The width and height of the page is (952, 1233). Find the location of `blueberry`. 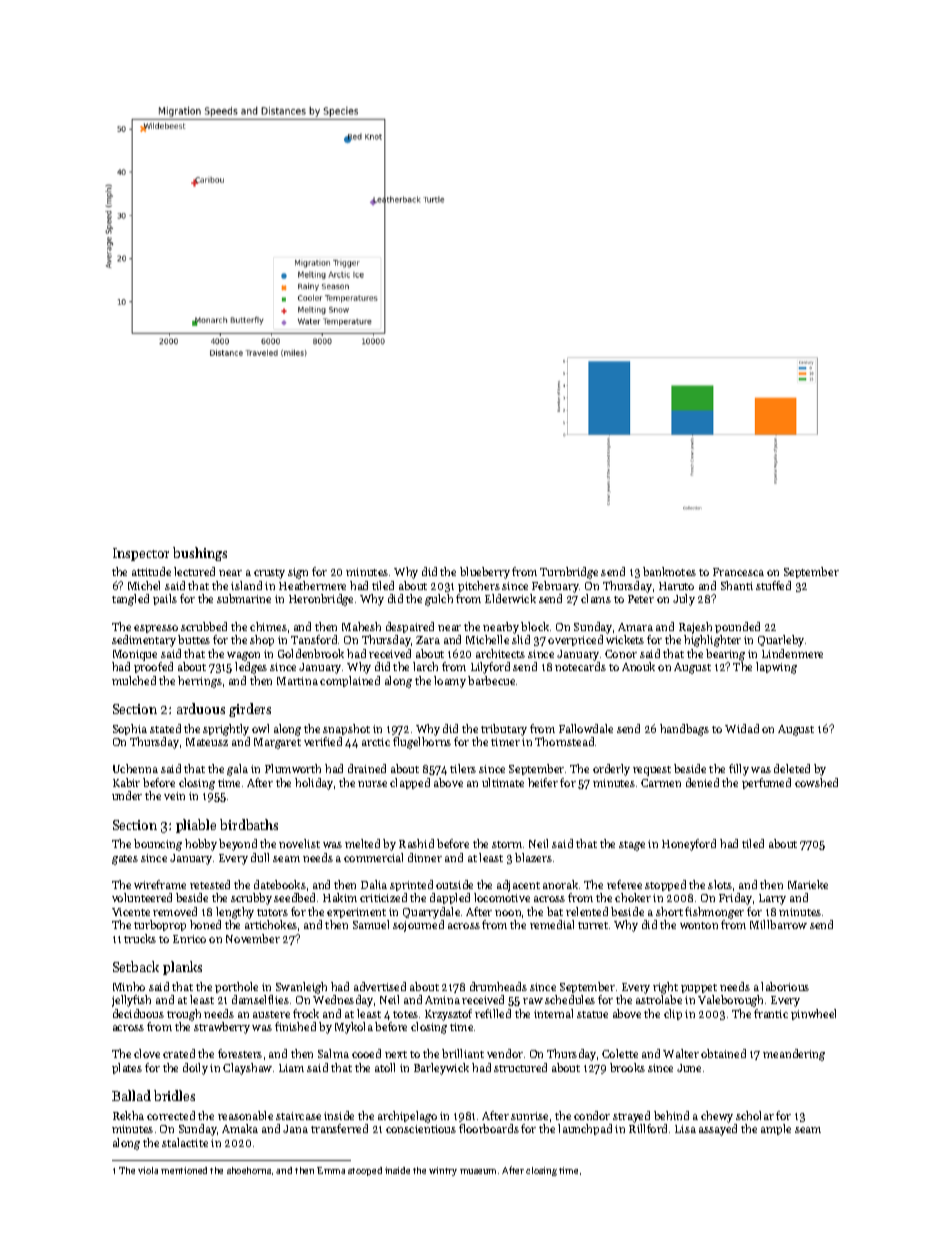

blueberry is located at coordinates (485, 573).
